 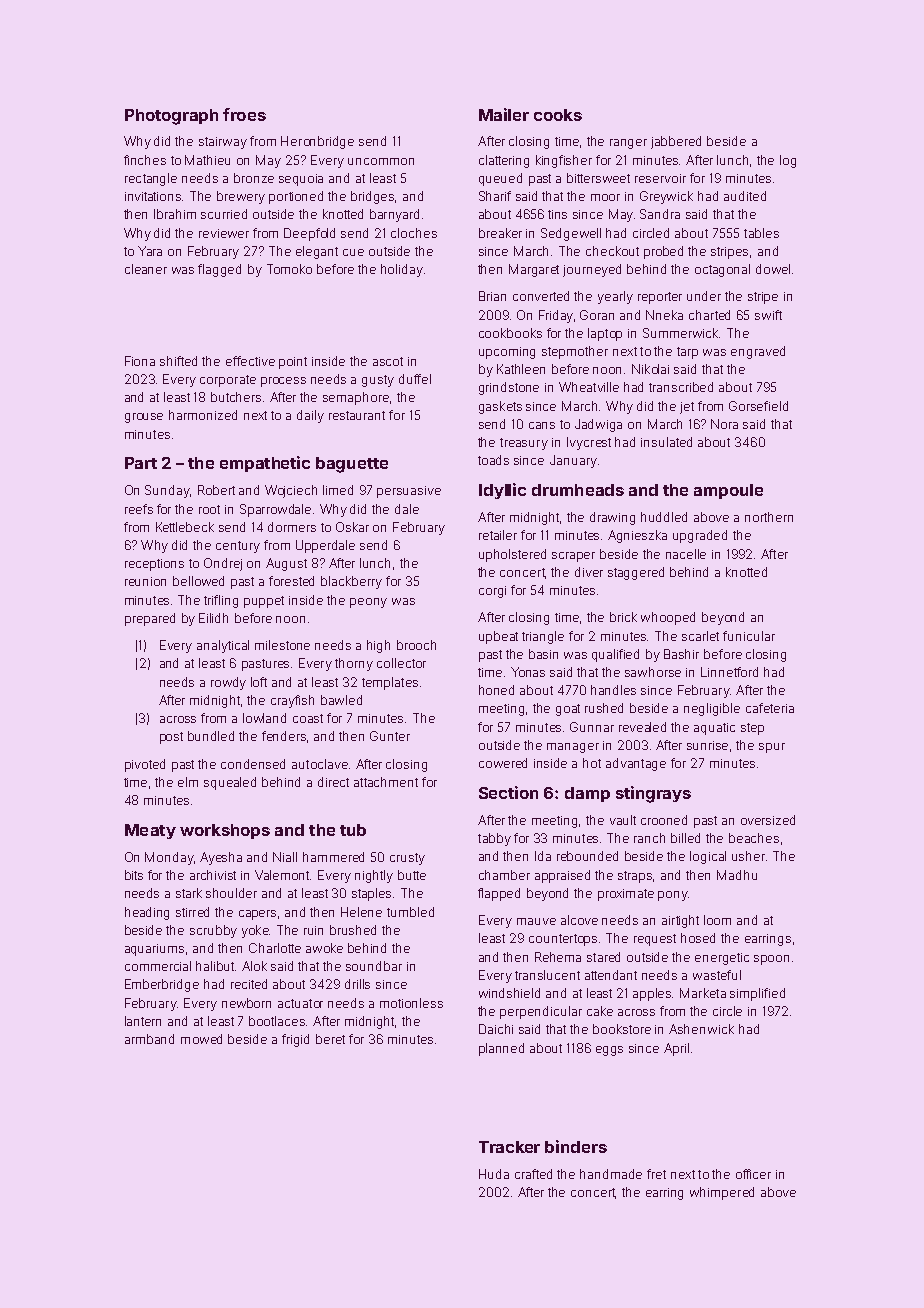 I want to click on Monday, so click(x=169, y=858).
